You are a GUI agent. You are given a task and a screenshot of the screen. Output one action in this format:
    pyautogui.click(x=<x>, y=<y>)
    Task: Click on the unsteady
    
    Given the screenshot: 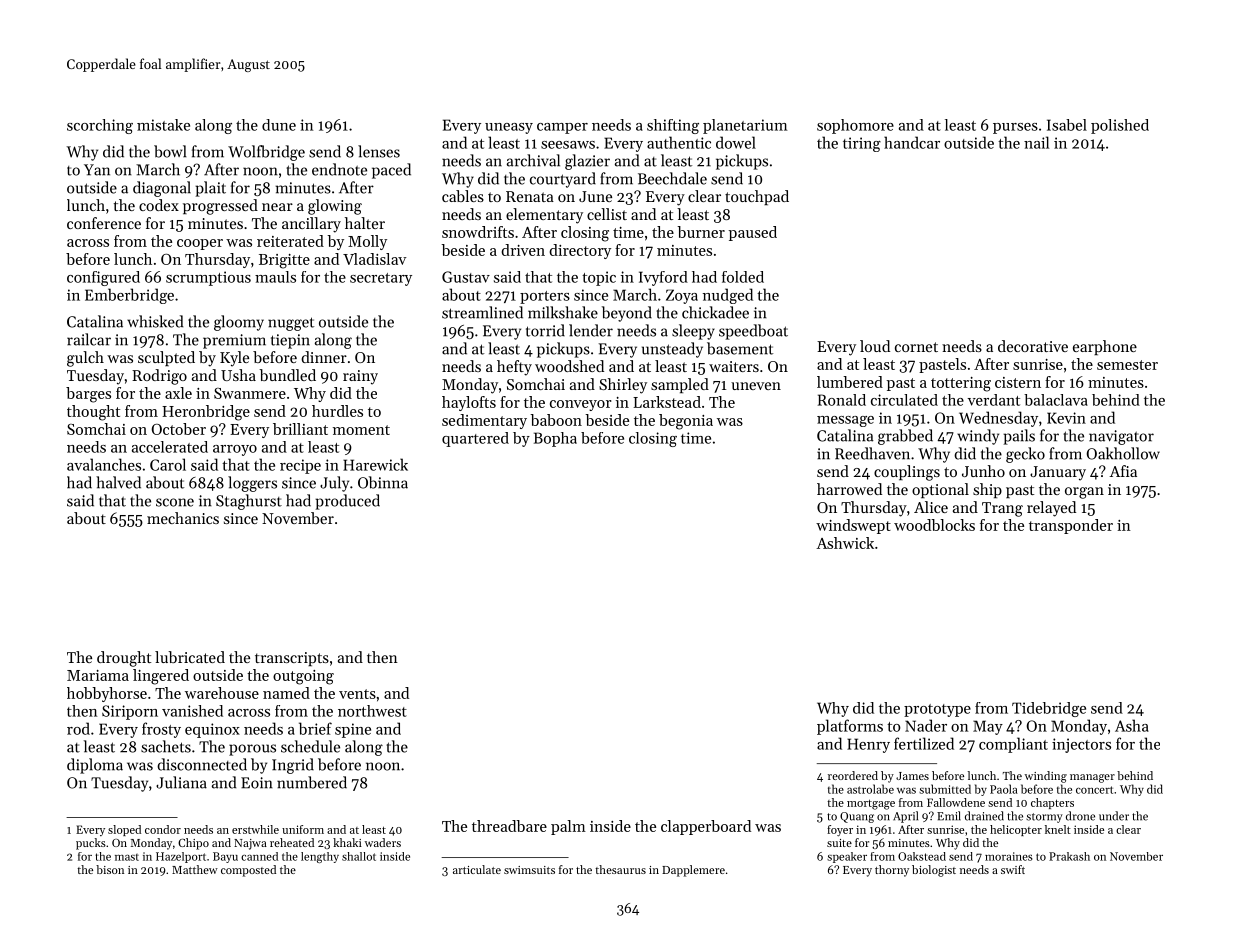 What is the action you would take?
    pyautogui.click(x=672, y=350)
